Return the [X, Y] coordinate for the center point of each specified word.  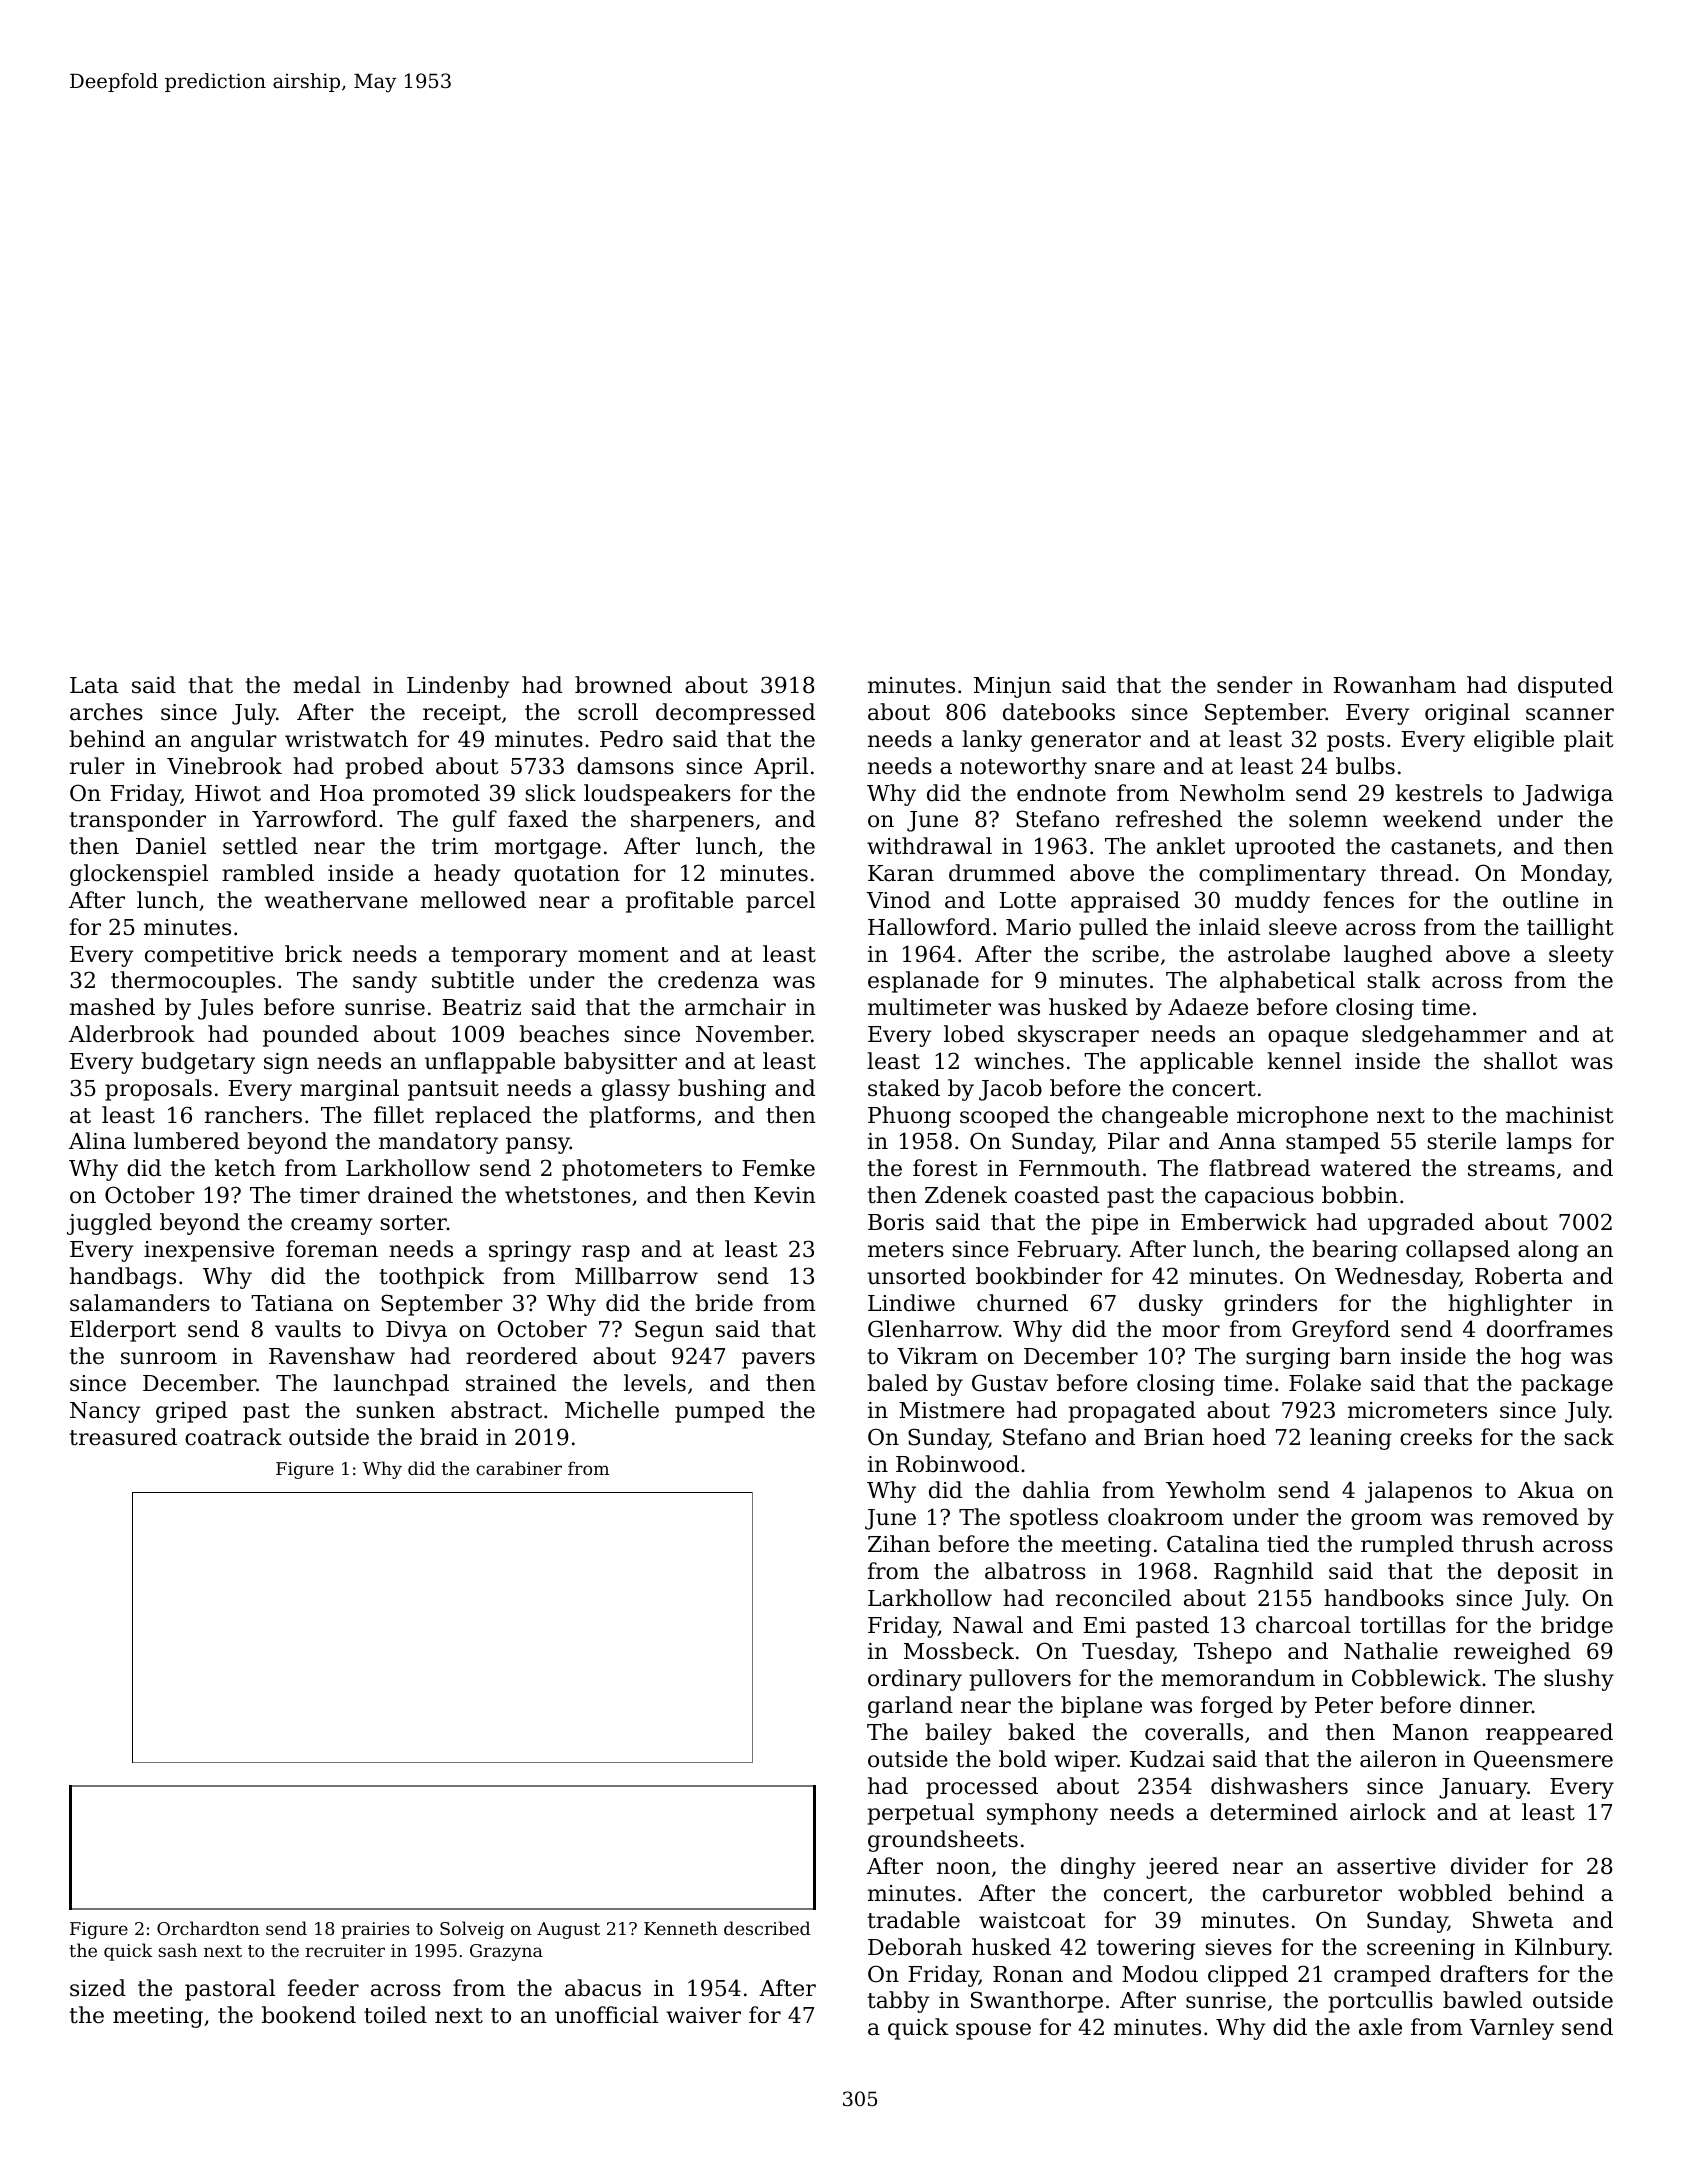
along [1548, 1251]
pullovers [1020, 1680]
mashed [112, 1007]
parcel [780, 902]
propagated [1132, 1412]
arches [106, 712]
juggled [109, 1224]
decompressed [735, 714]
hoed [1239, 1437]
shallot [1520, 1061]
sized [98, 1988]
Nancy [105, 1412]
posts [1355, 742]
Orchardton [208, 1928]
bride [724, 1303]
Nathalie [1391, 1651]
